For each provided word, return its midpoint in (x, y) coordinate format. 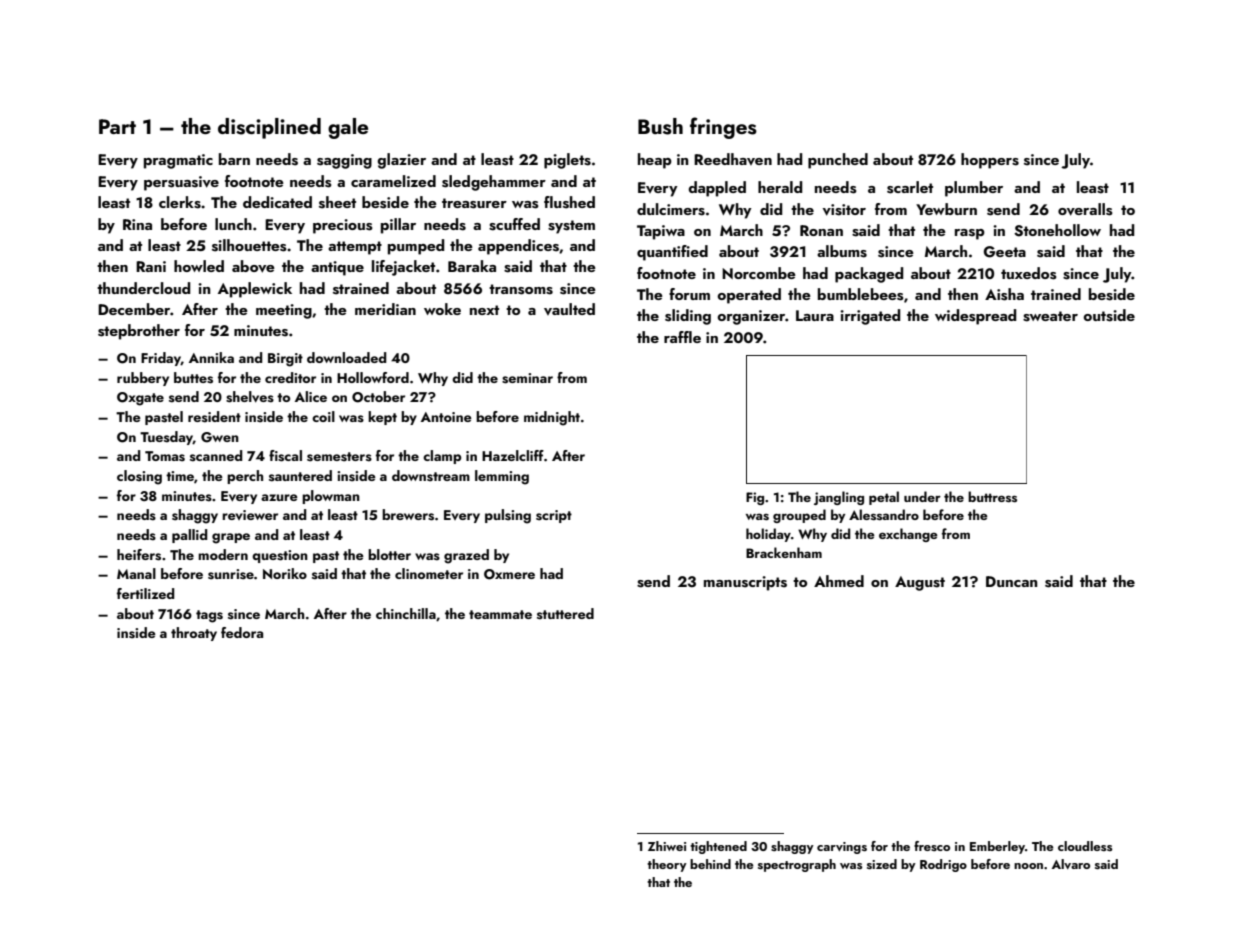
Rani (151, 266)
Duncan (1011, 581)
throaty (194, 634)
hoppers (990, 161)
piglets (567, 161)
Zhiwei (667, 846)
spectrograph (797, 865)
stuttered (565, 614)
